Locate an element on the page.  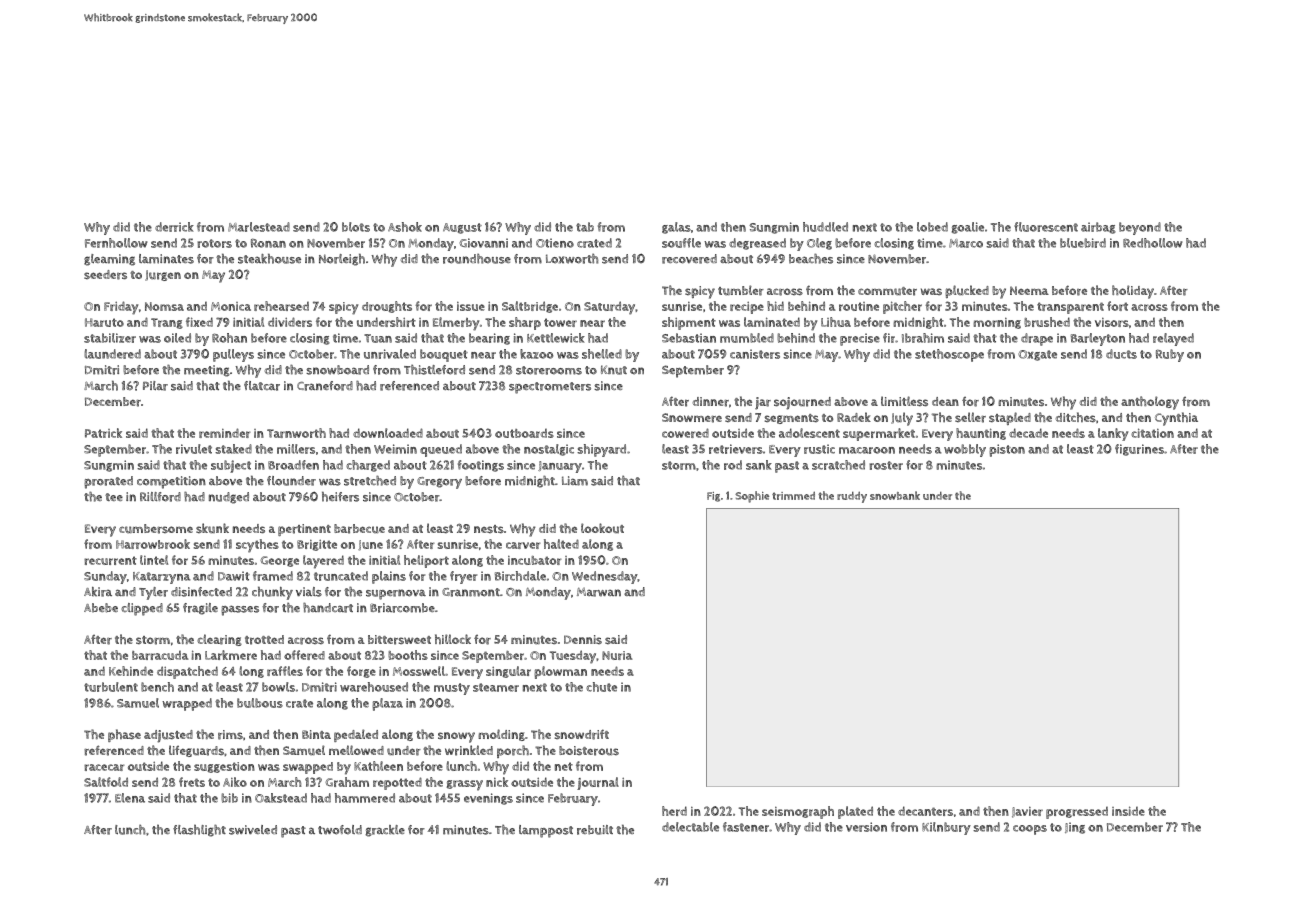
steakhouse is located at coordinates (269, 259).
